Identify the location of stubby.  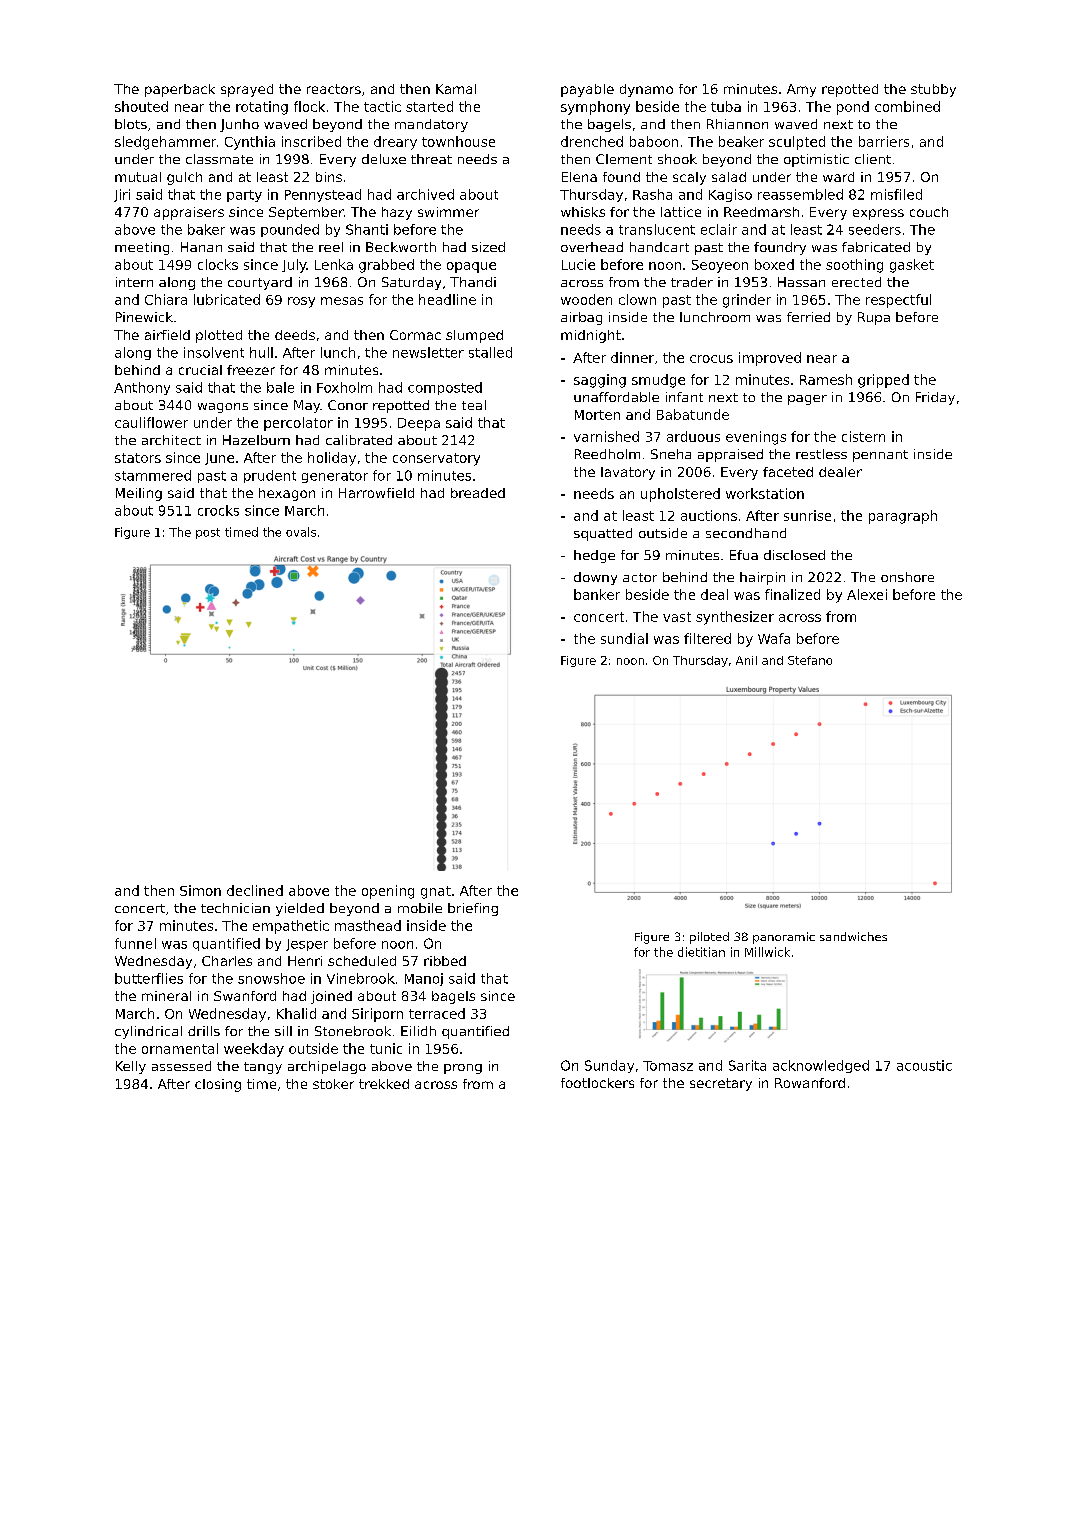
(933, 90).
